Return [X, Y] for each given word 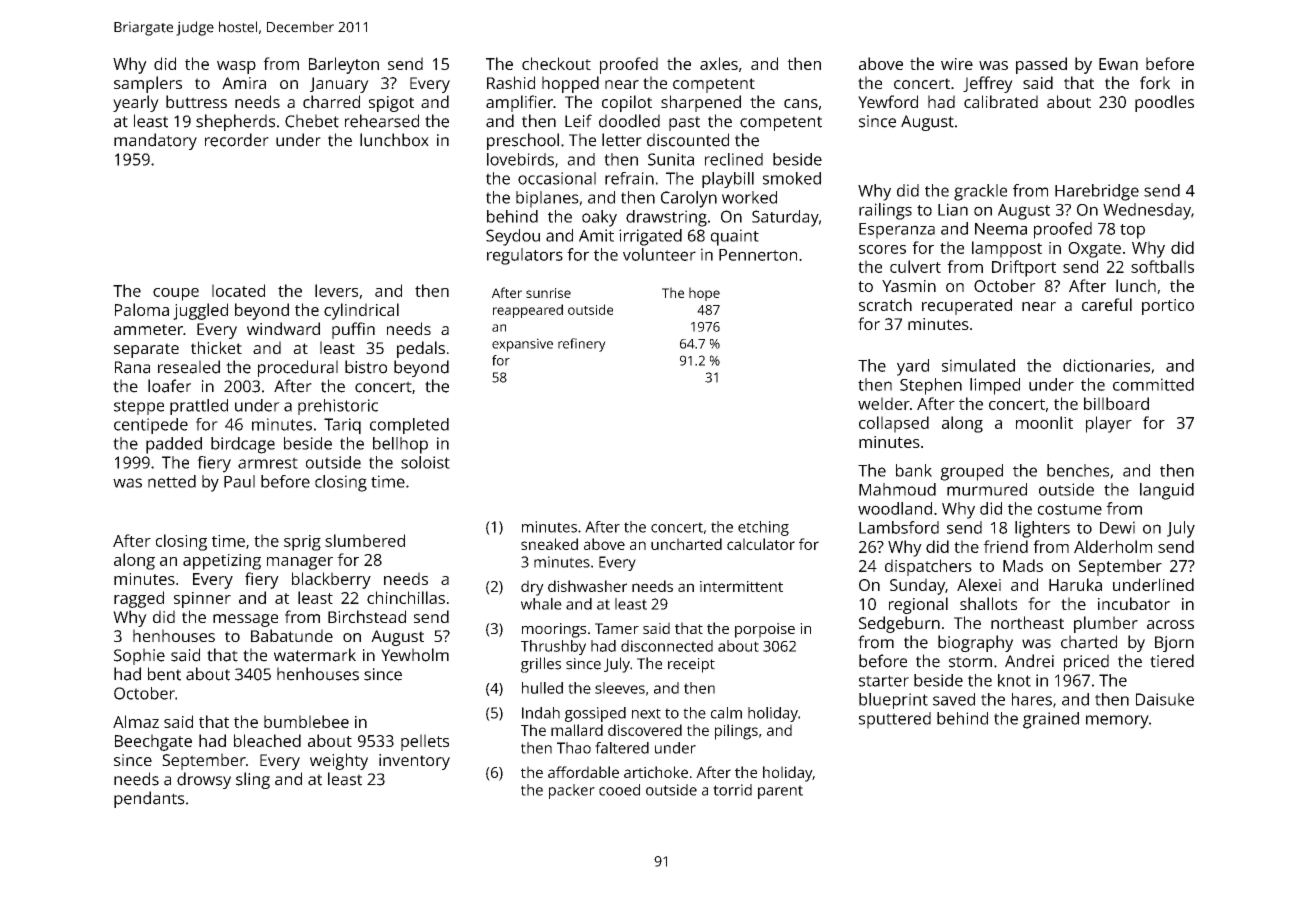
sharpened [701, 103]
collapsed [894, 424]
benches [1078, 470]
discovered [645, 730]
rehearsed [382, 121]
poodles [1164, 103]
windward [283, 328]
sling [253, 780]
